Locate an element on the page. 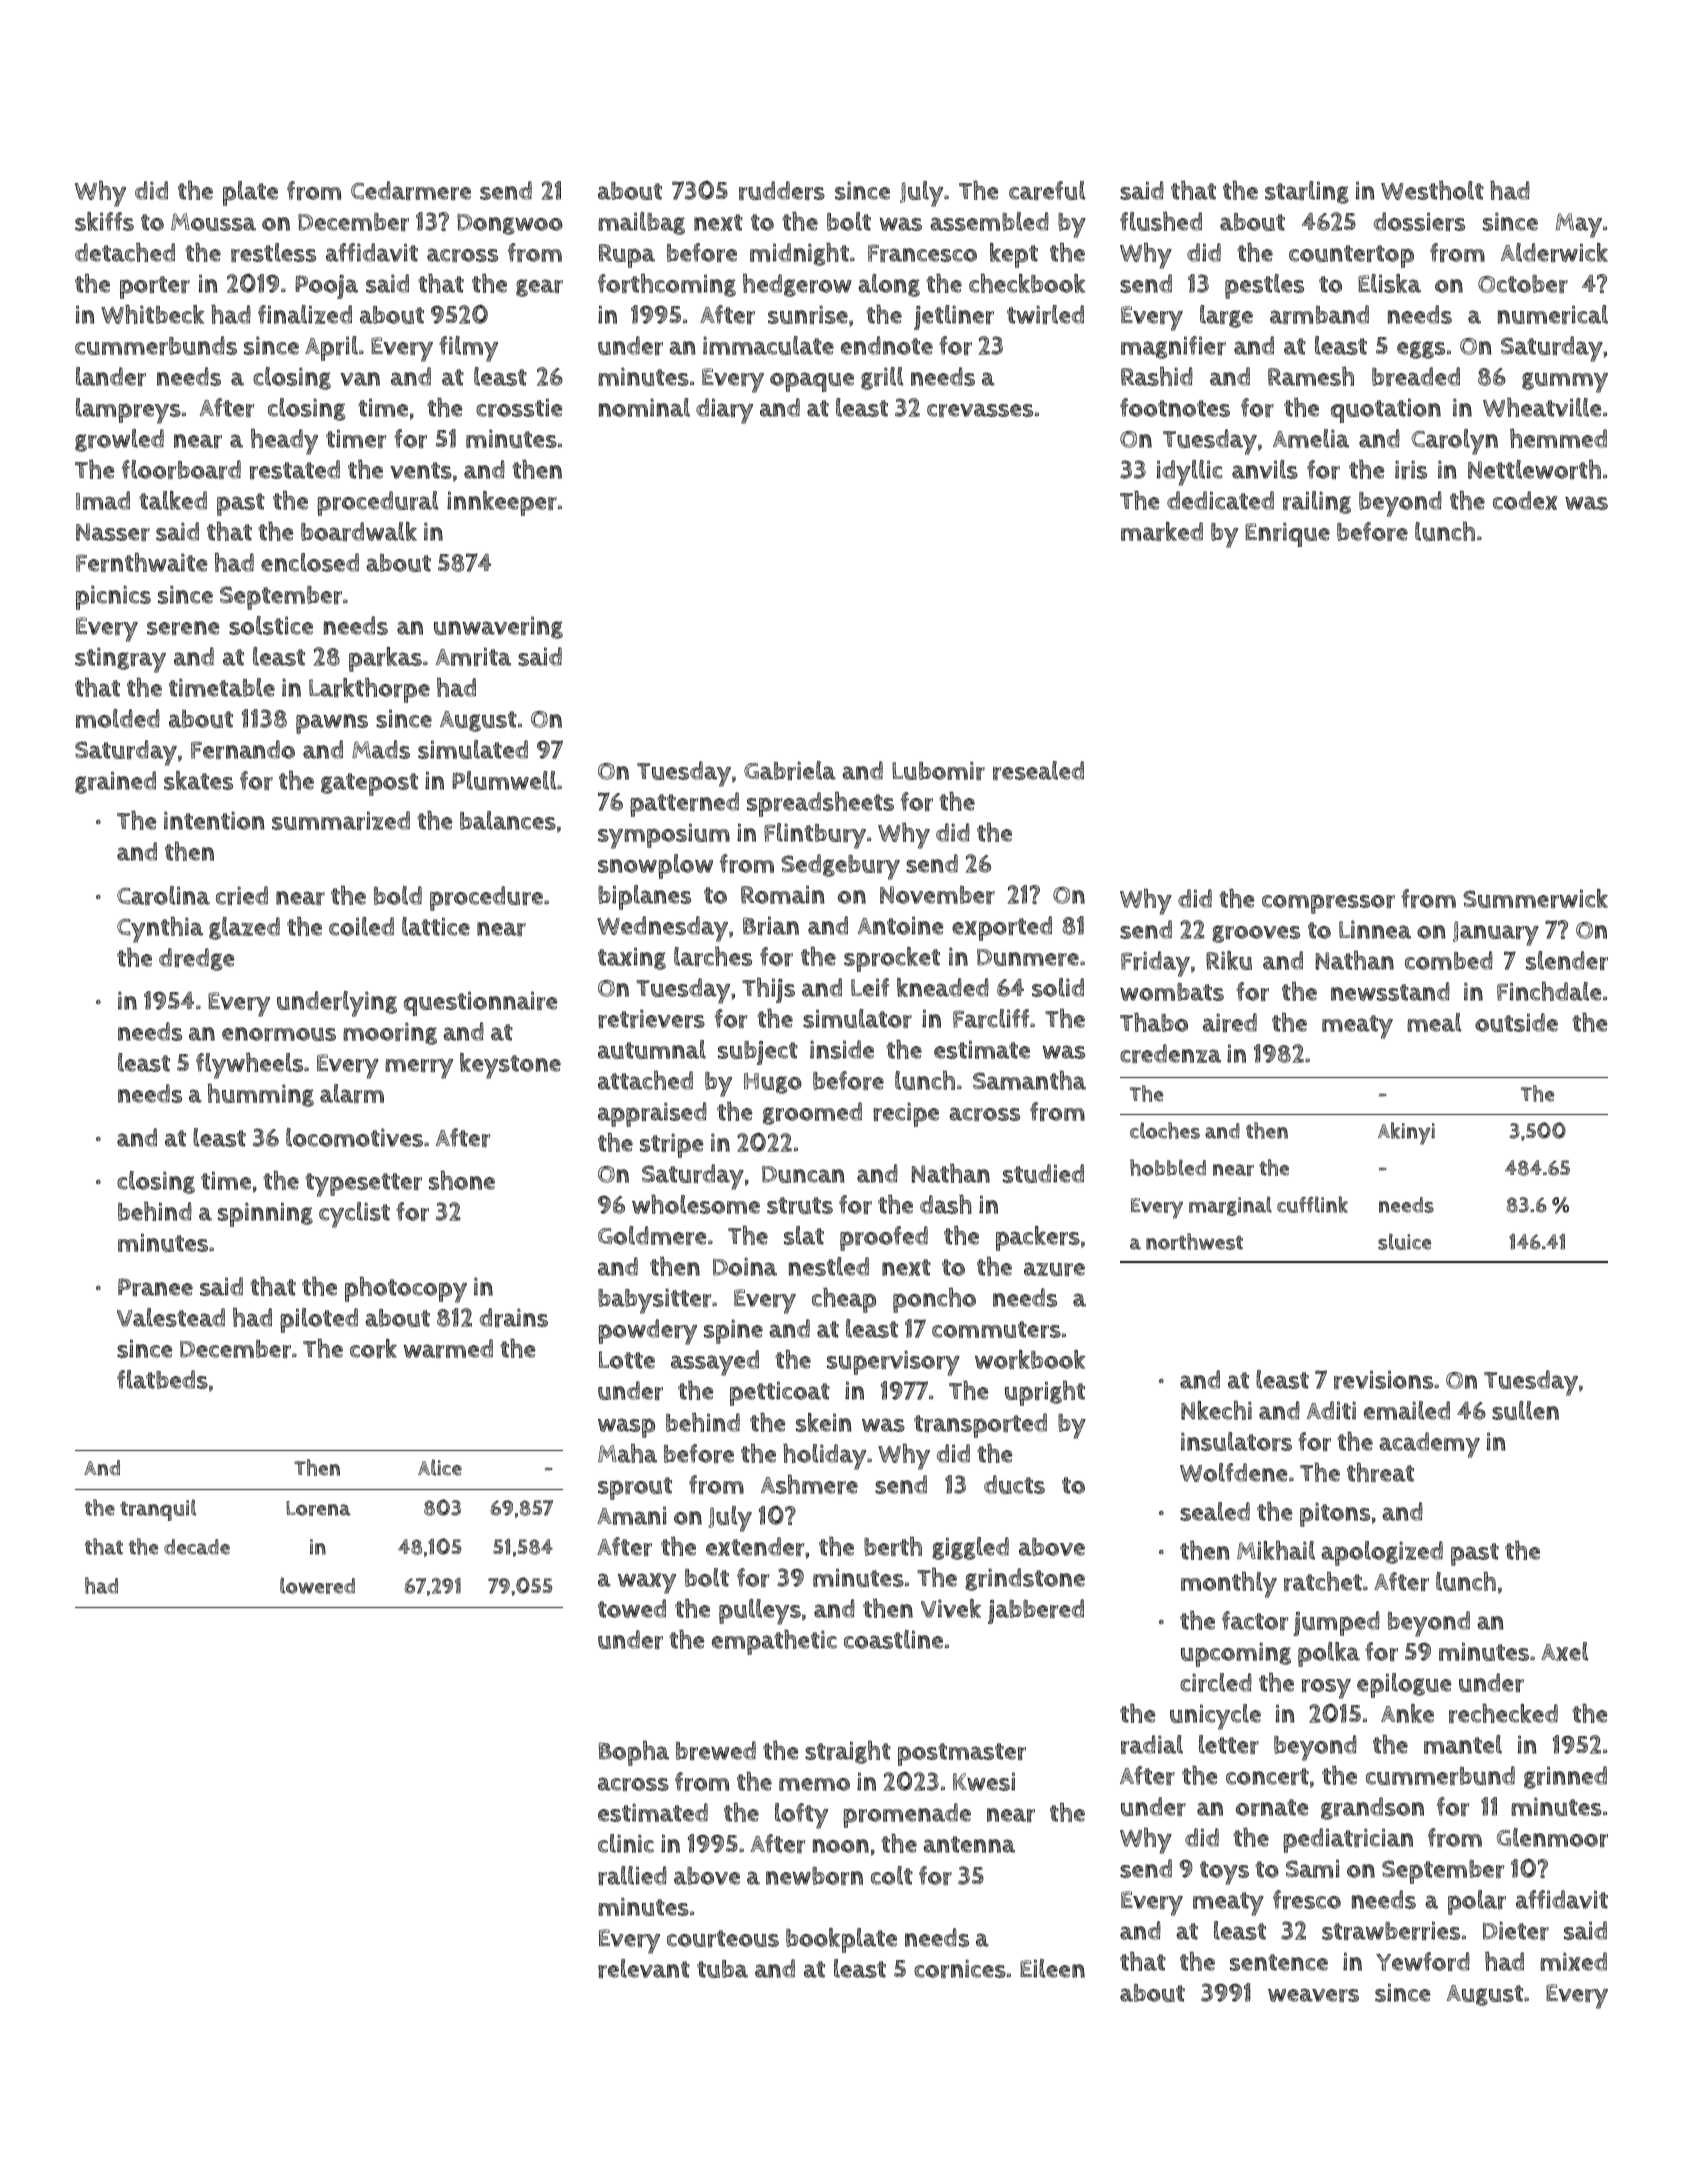 Image resolution: width=1683 pixels, height=2178 pixels. clinic is located at coordinates (626, 1843).
